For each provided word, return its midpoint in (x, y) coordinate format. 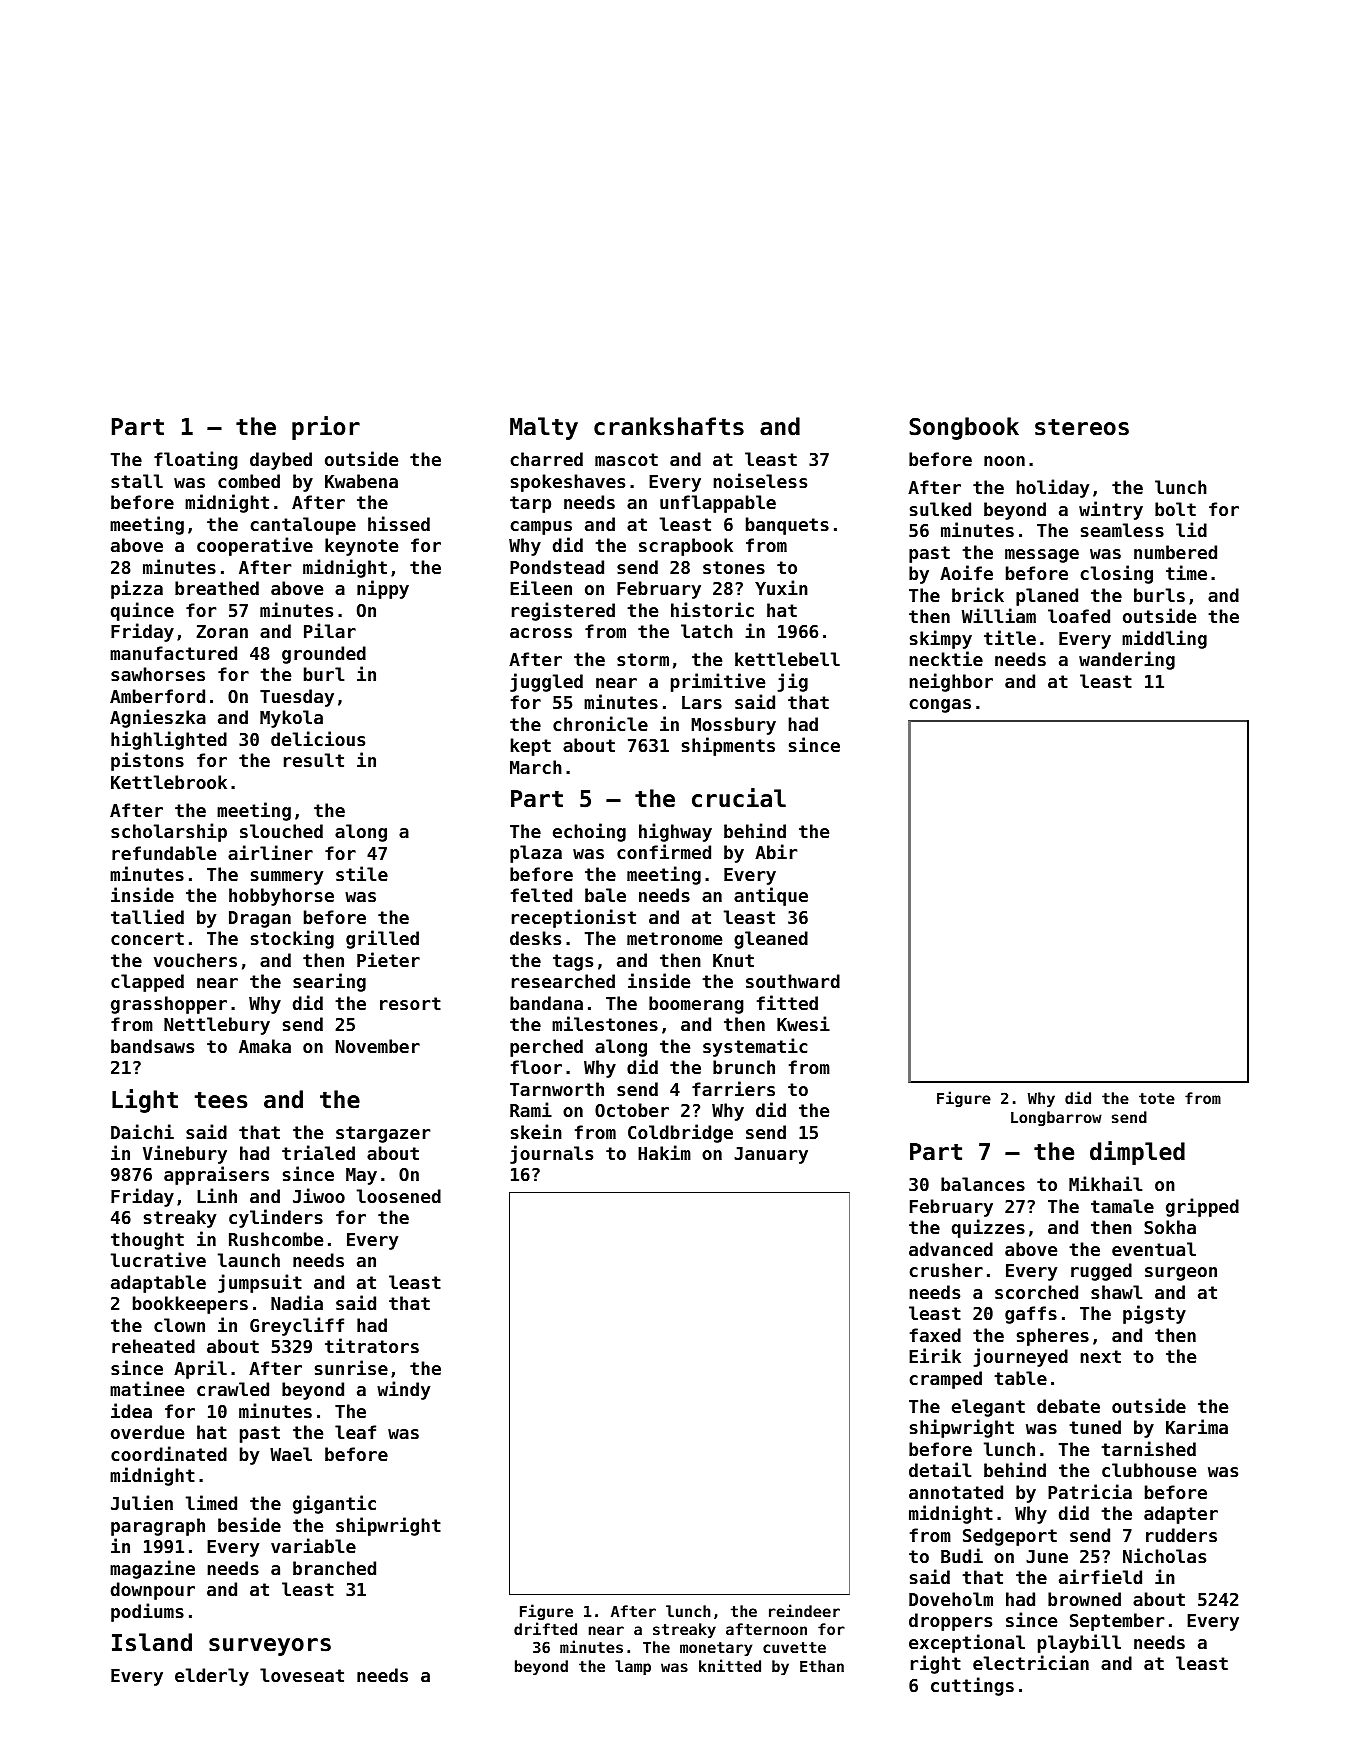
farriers (733, 1088)
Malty (544, 428)
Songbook (964, 428)
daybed (281, 461)
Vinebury (185, 1154)
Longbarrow (1056, 1118)
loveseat (302, 1675)
